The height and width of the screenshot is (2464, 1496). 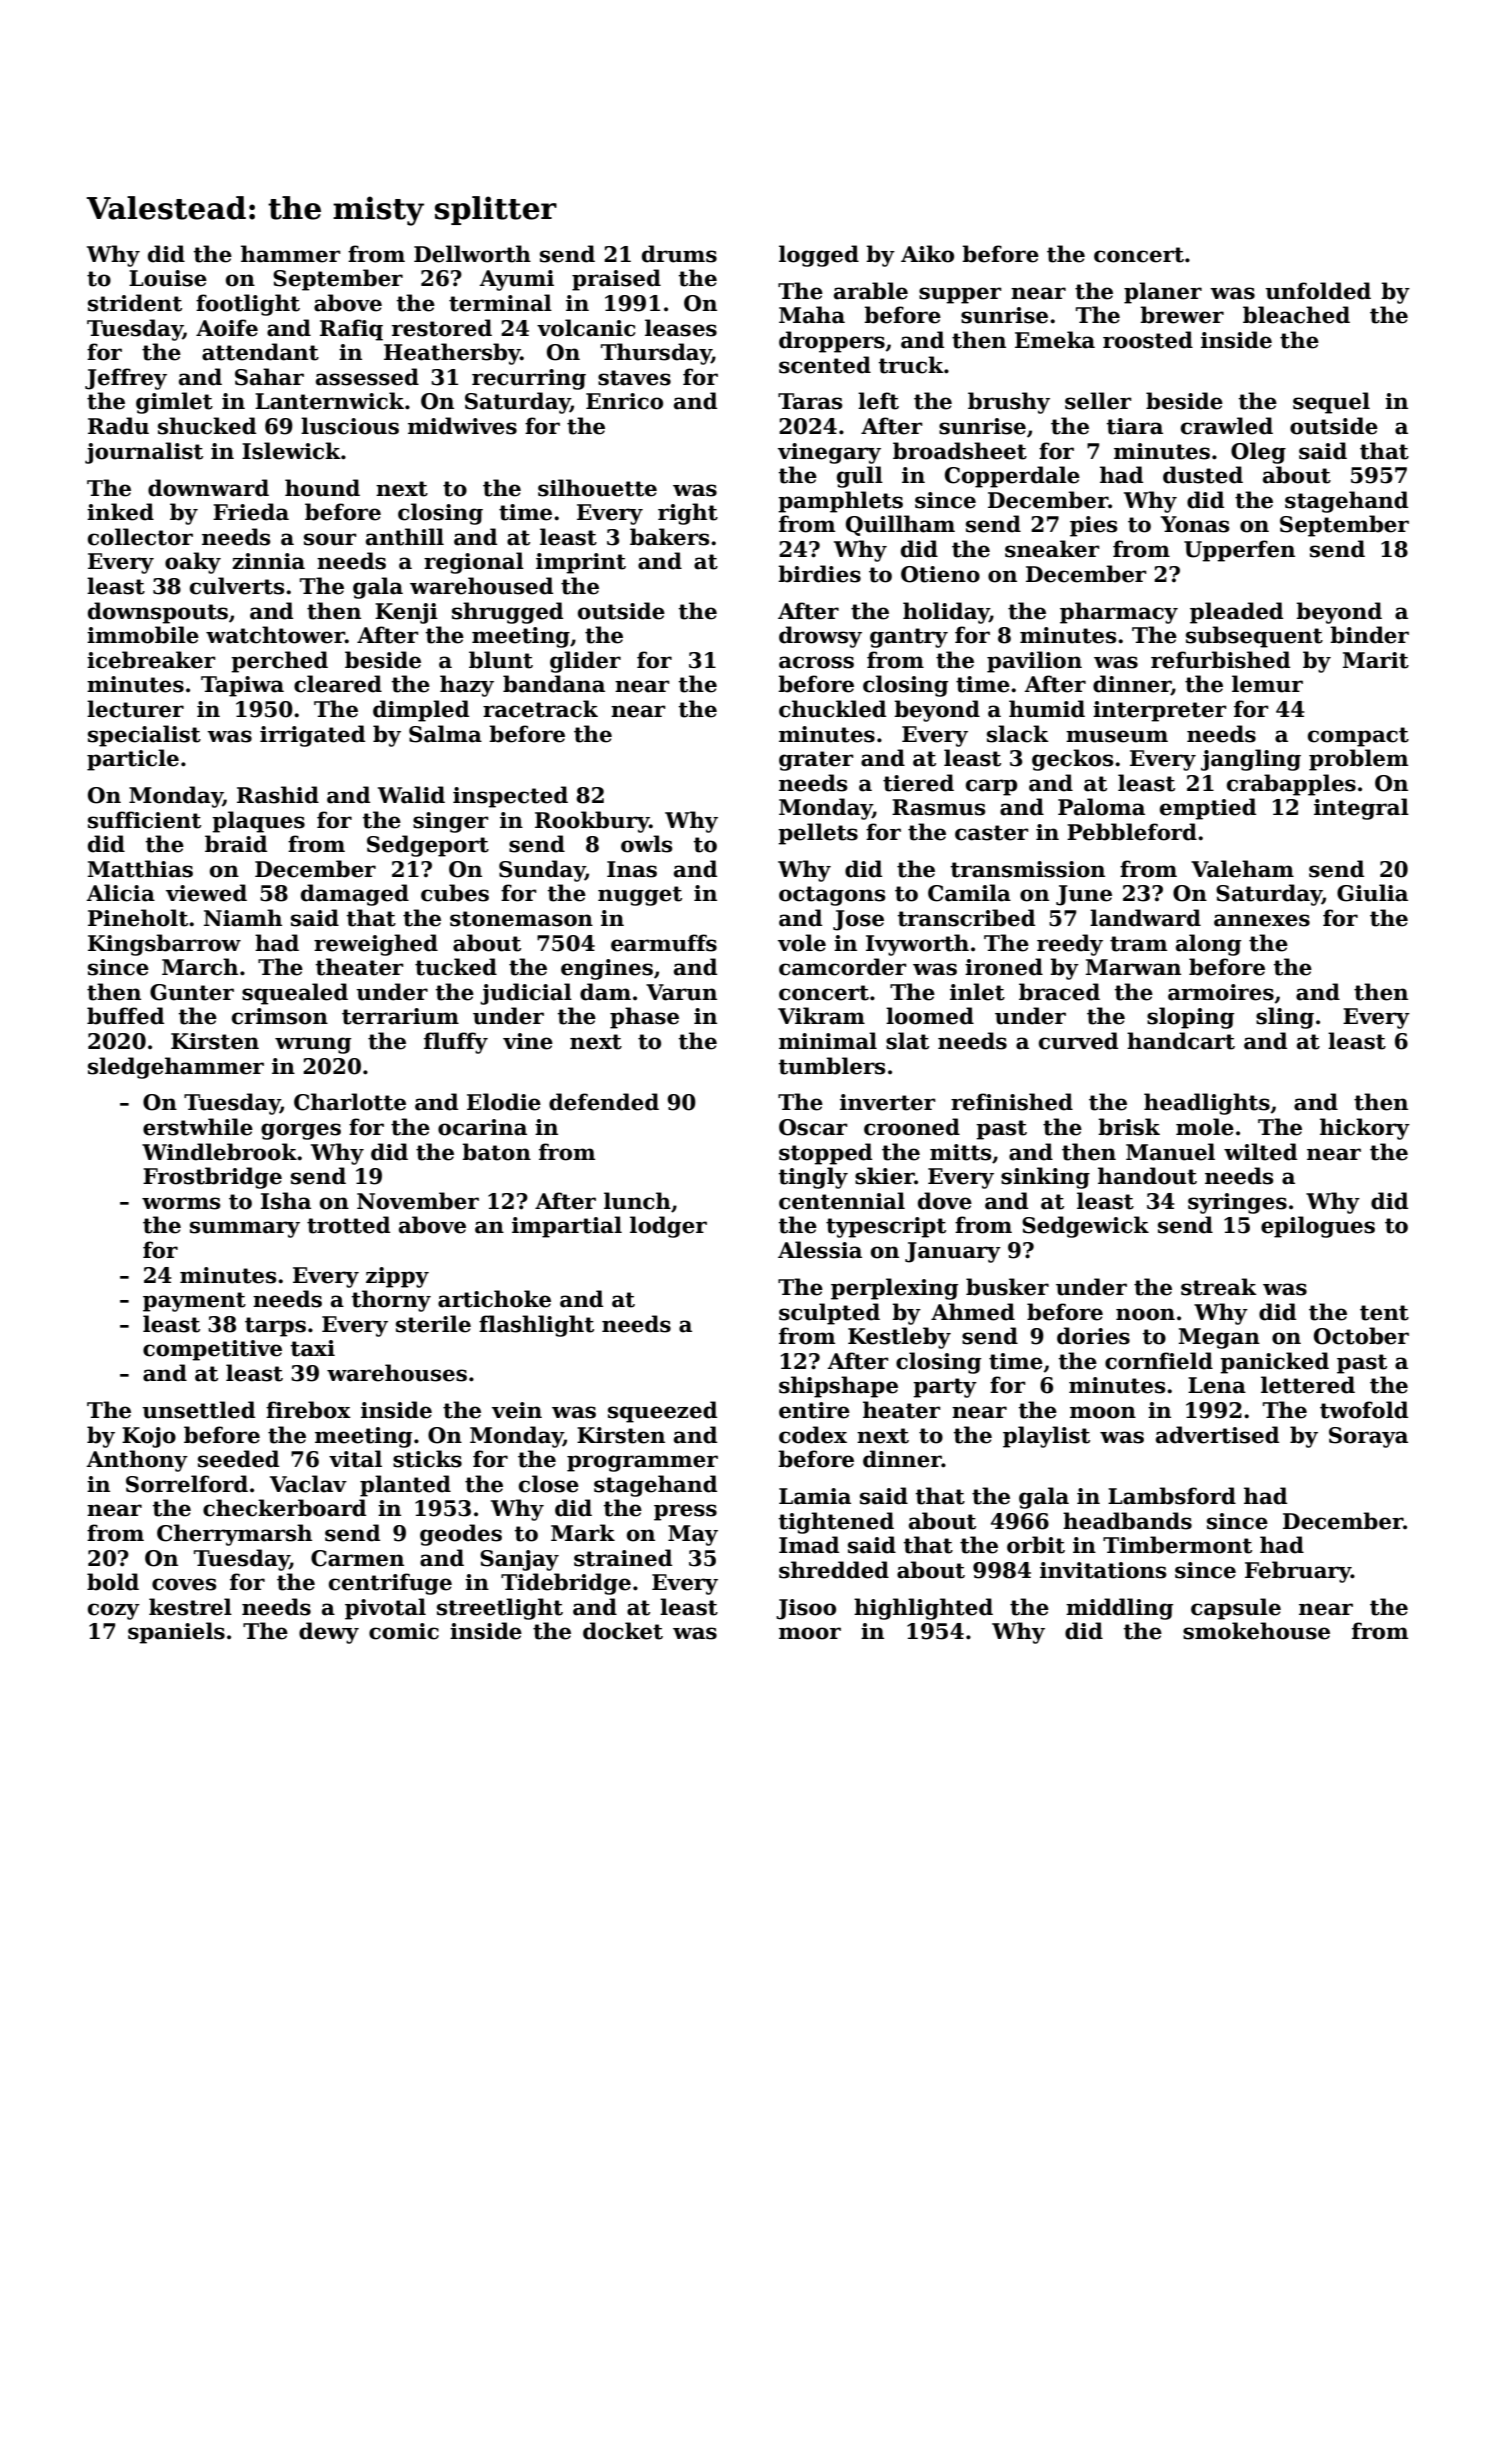 What do you see at coordinates (1256, 1631) in the screenshot?
I see `smokehouse` at bounding box center [1256, 1631].
